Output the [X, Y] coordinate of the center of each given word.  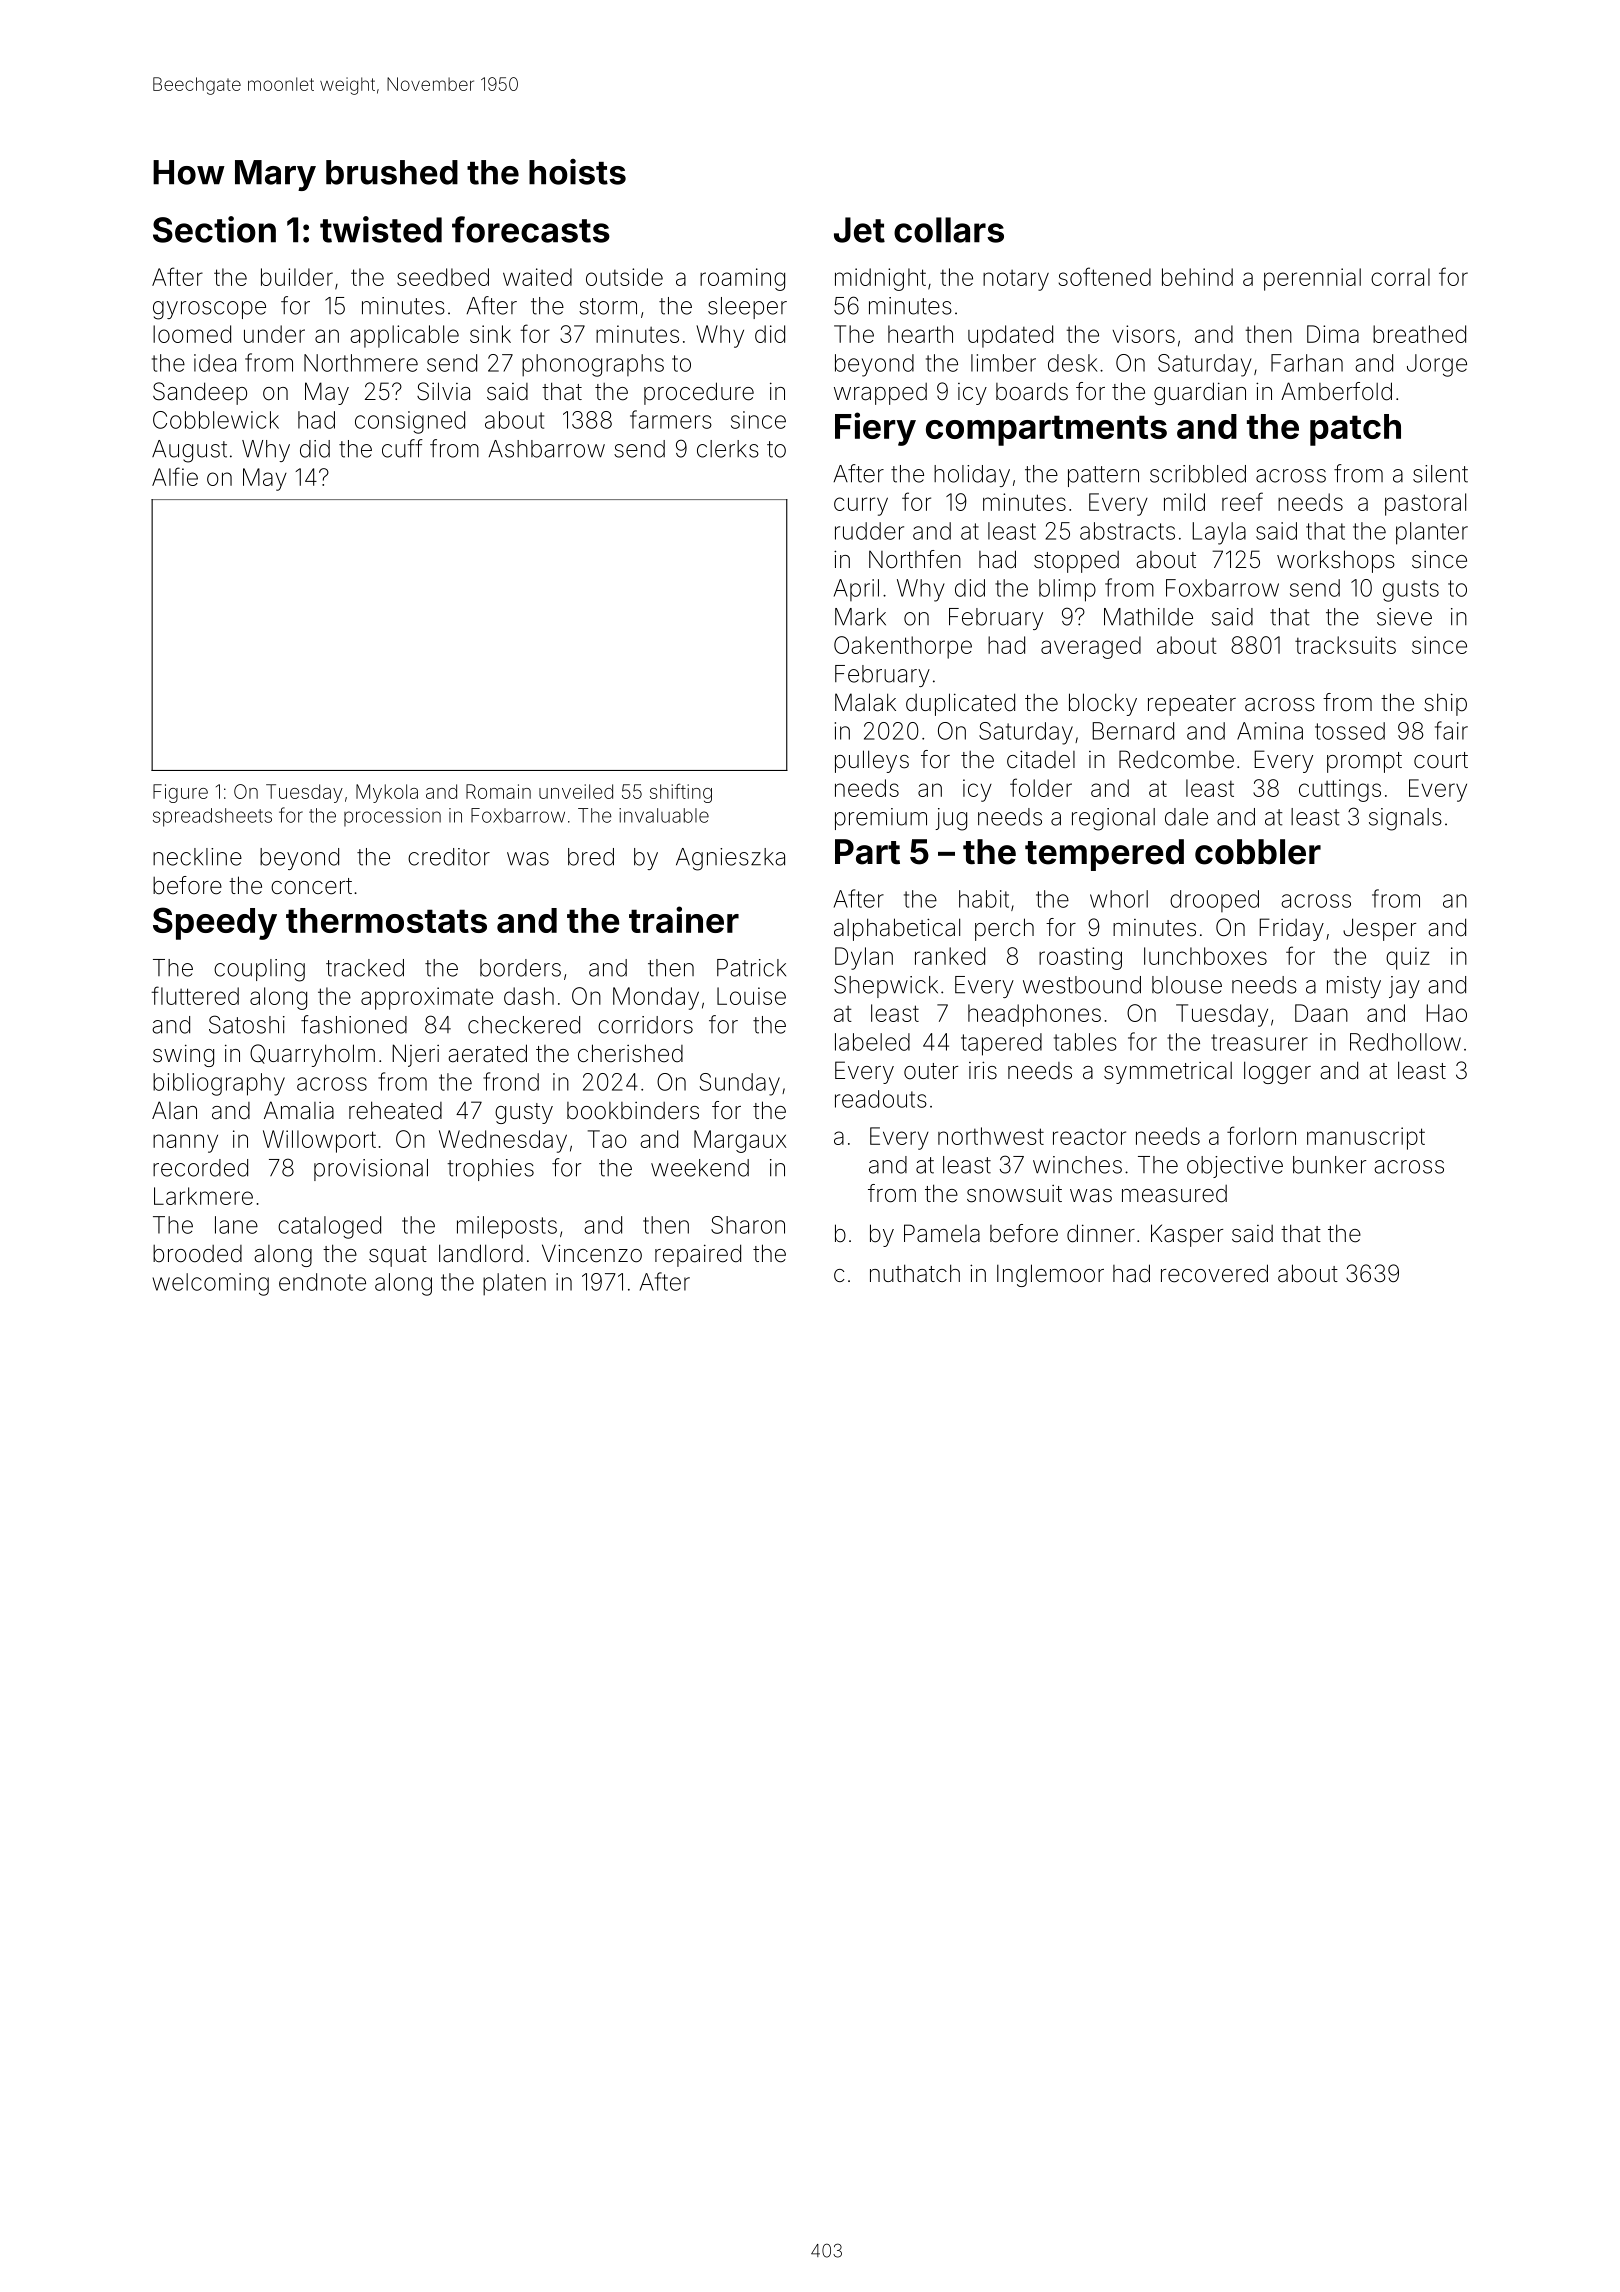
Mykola [387, 793]
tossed [1350, 731]
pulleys [872, 761]
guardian [1200, 393]
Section [214, 229]
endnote [322, 1282]
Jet [859, 230]
